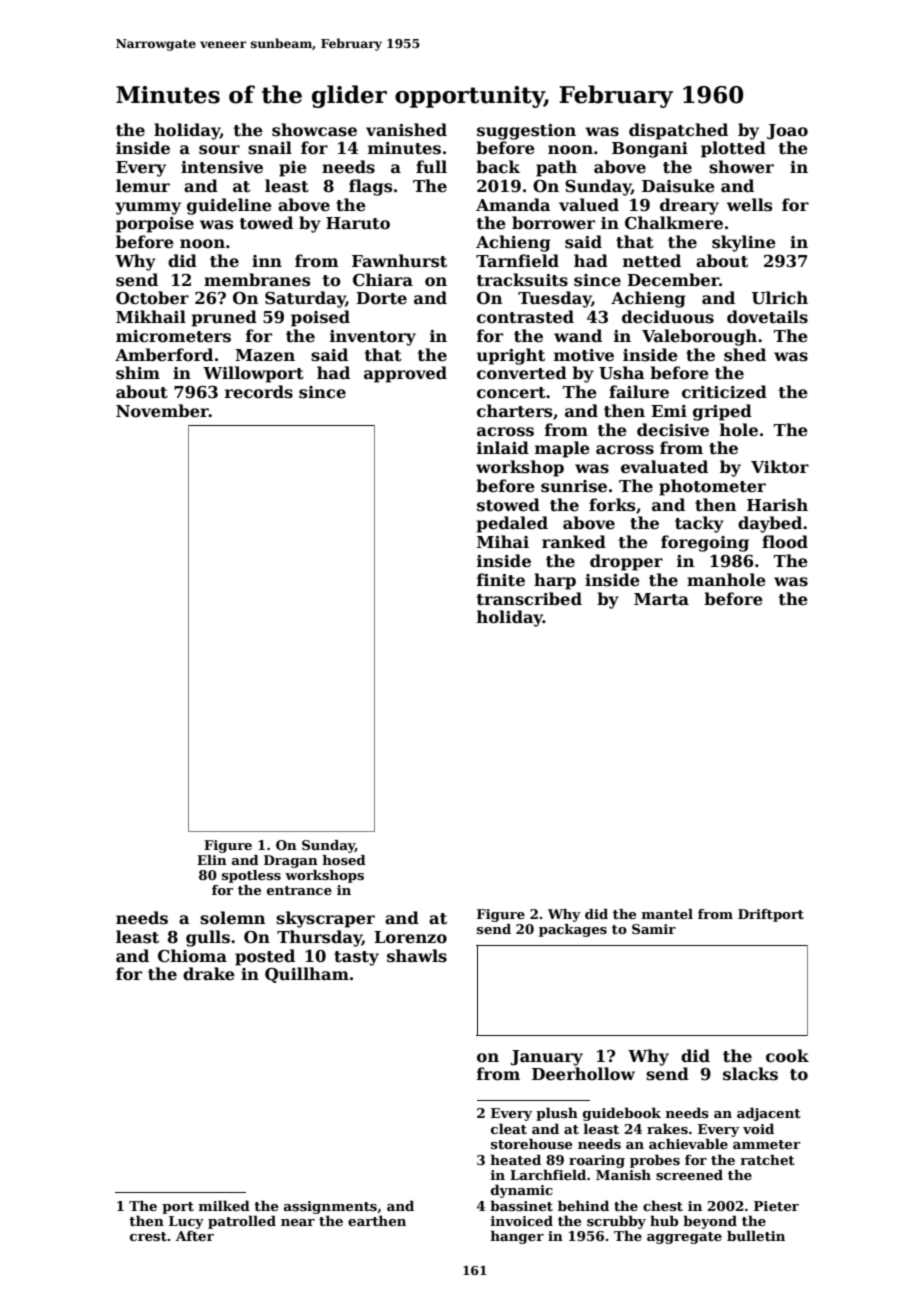 The image size is (924, 1308). What do you see at coordinates (251, 876) in the document?
I see `spotless` at bounding box center [251, 876].
